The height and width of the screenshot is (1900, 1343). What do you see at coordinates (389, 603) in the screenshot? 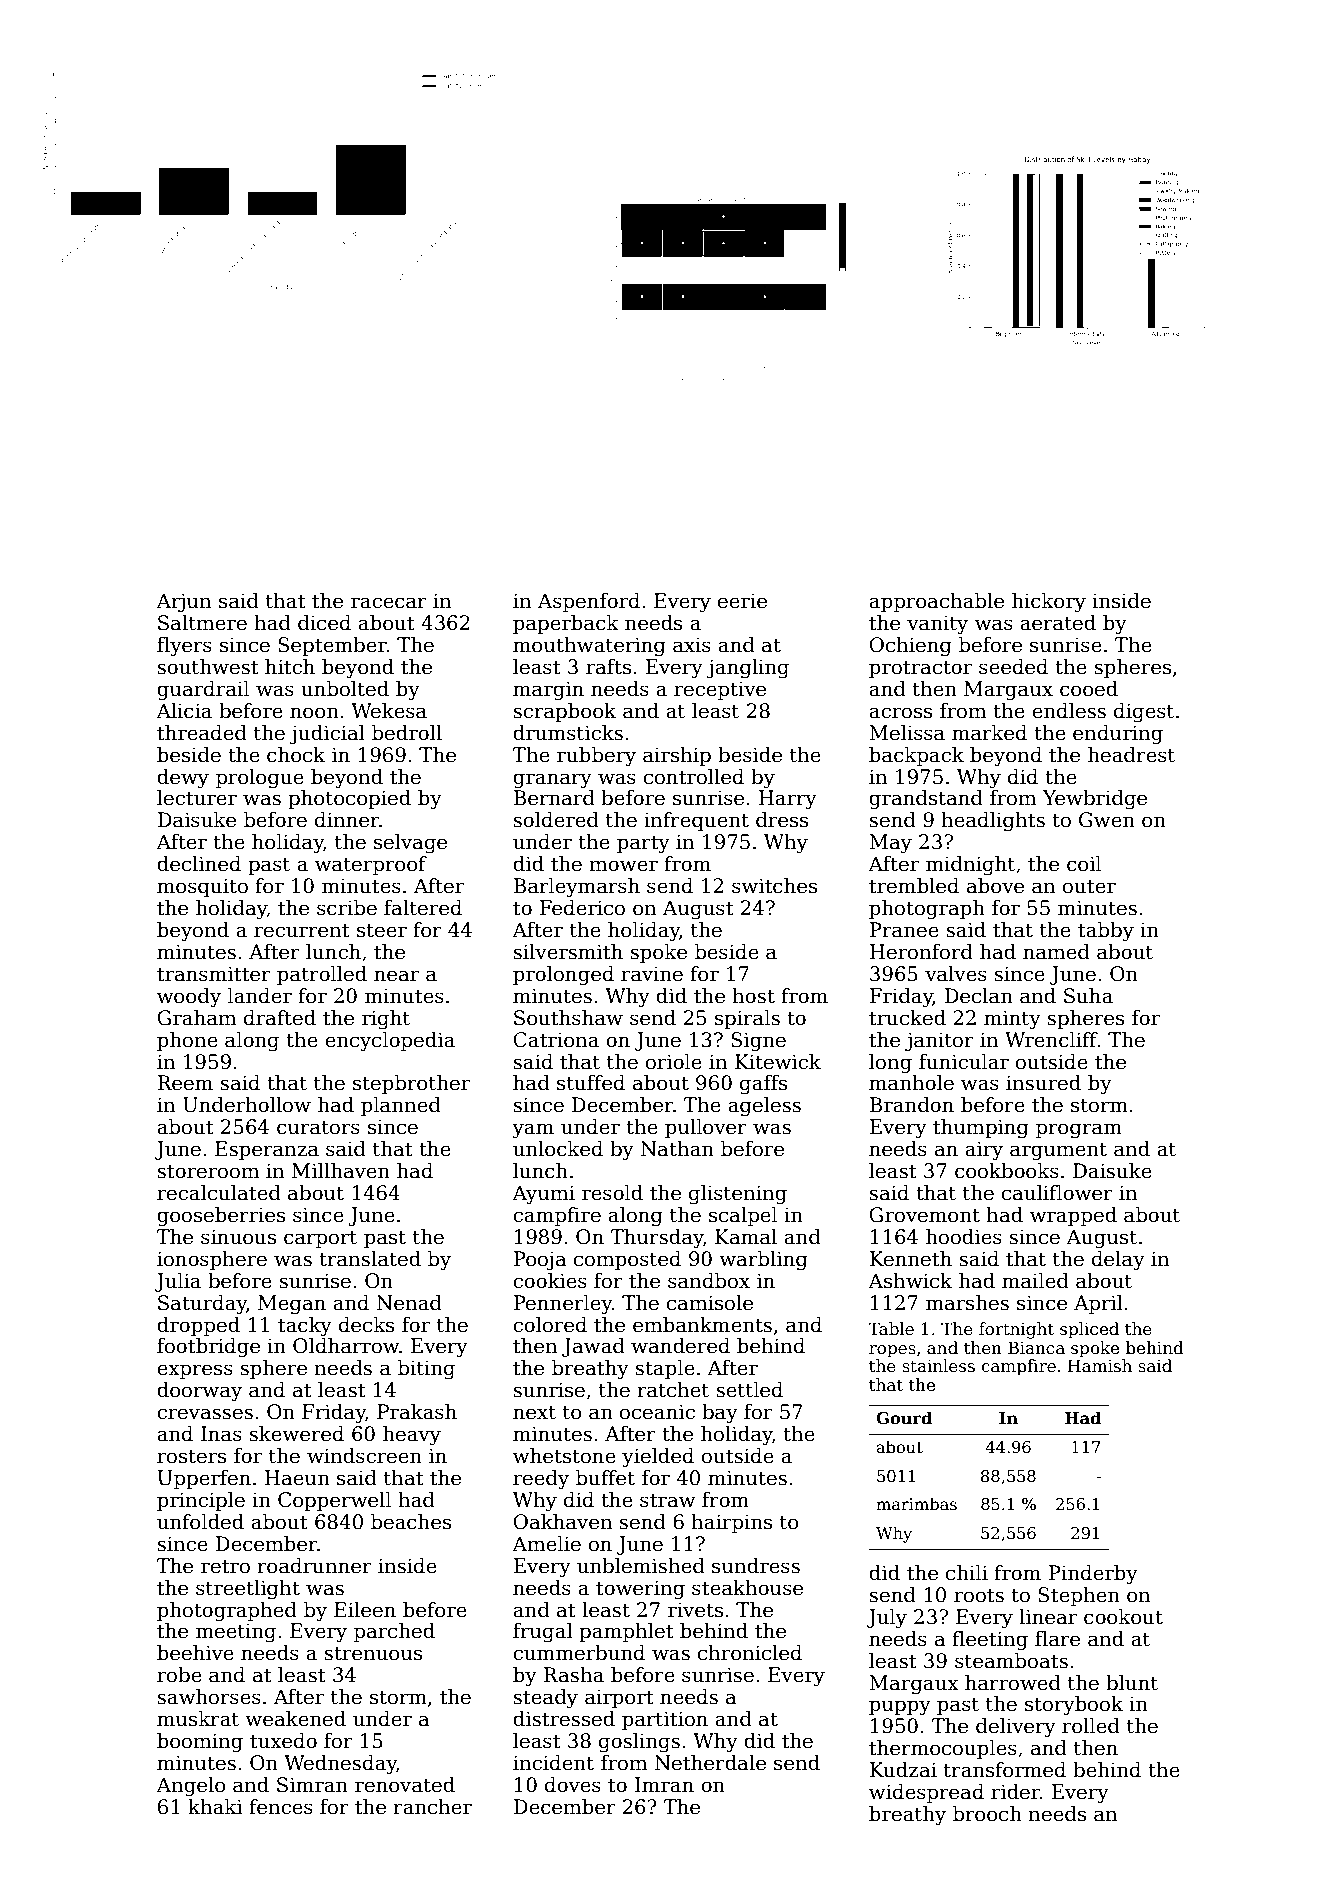
I see `racecar` at bounding box center [389, 603].
